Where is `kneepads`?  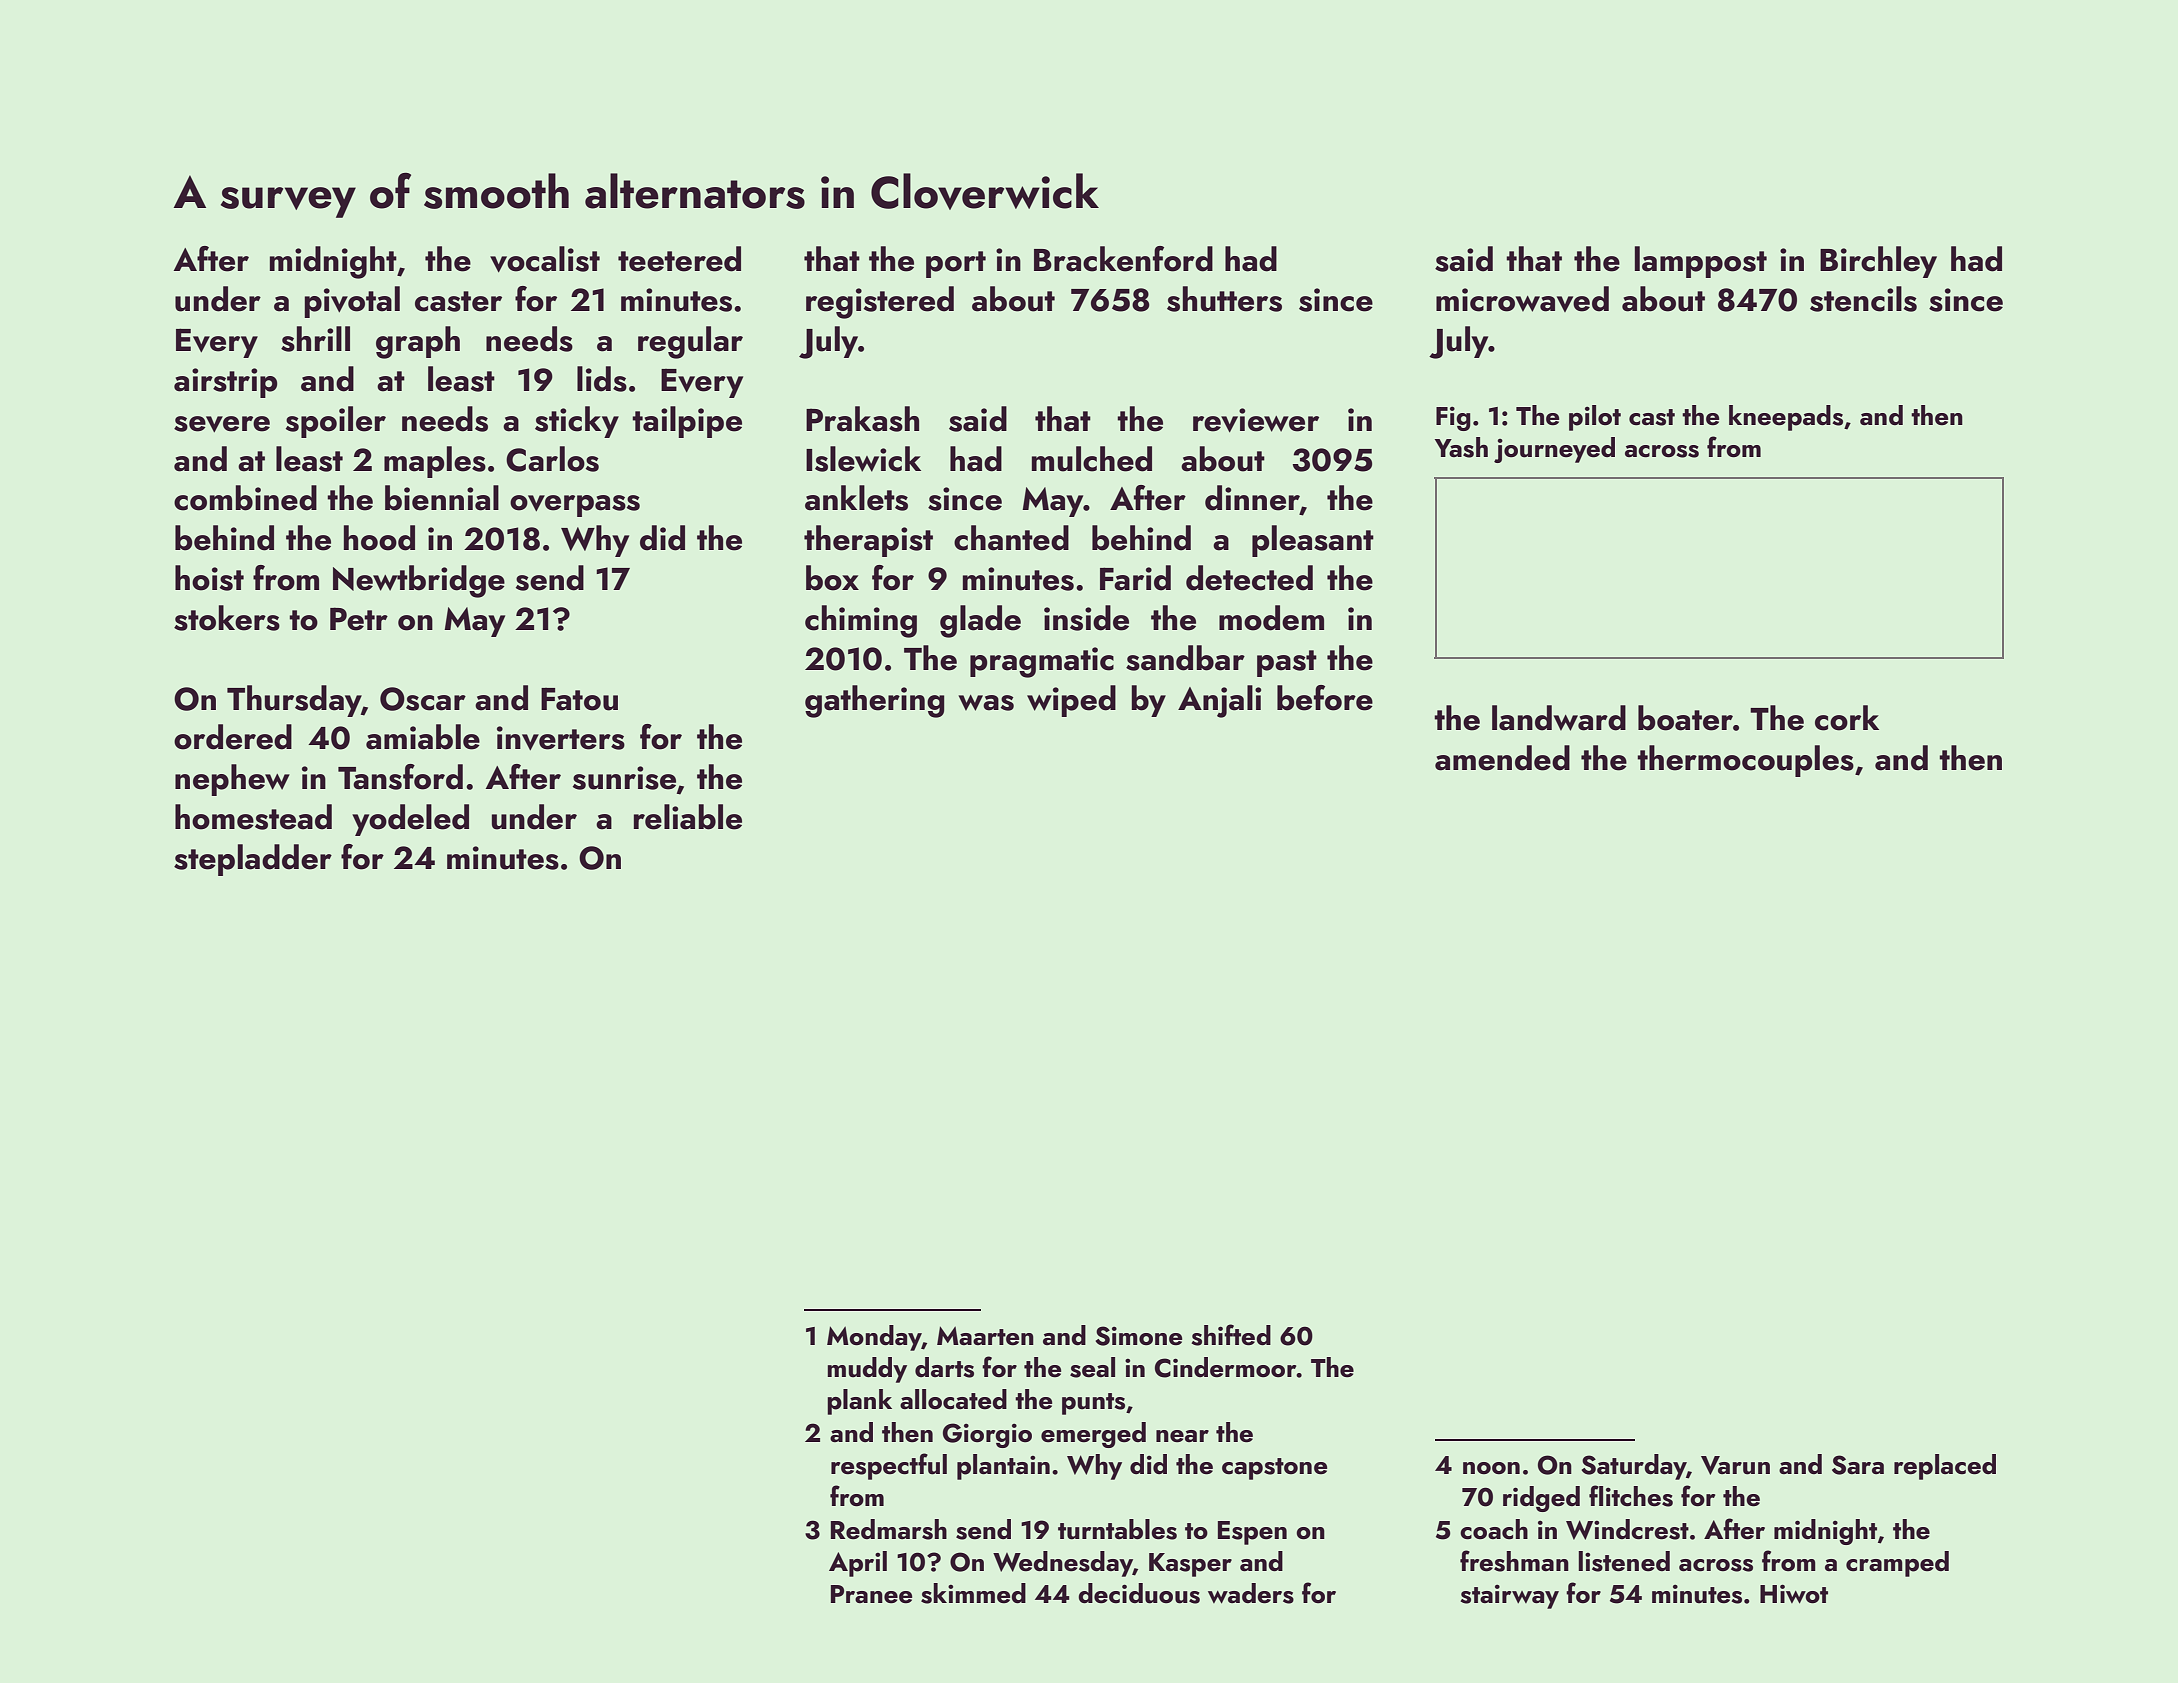 kneepads is located at coordinates (1786, 418).
